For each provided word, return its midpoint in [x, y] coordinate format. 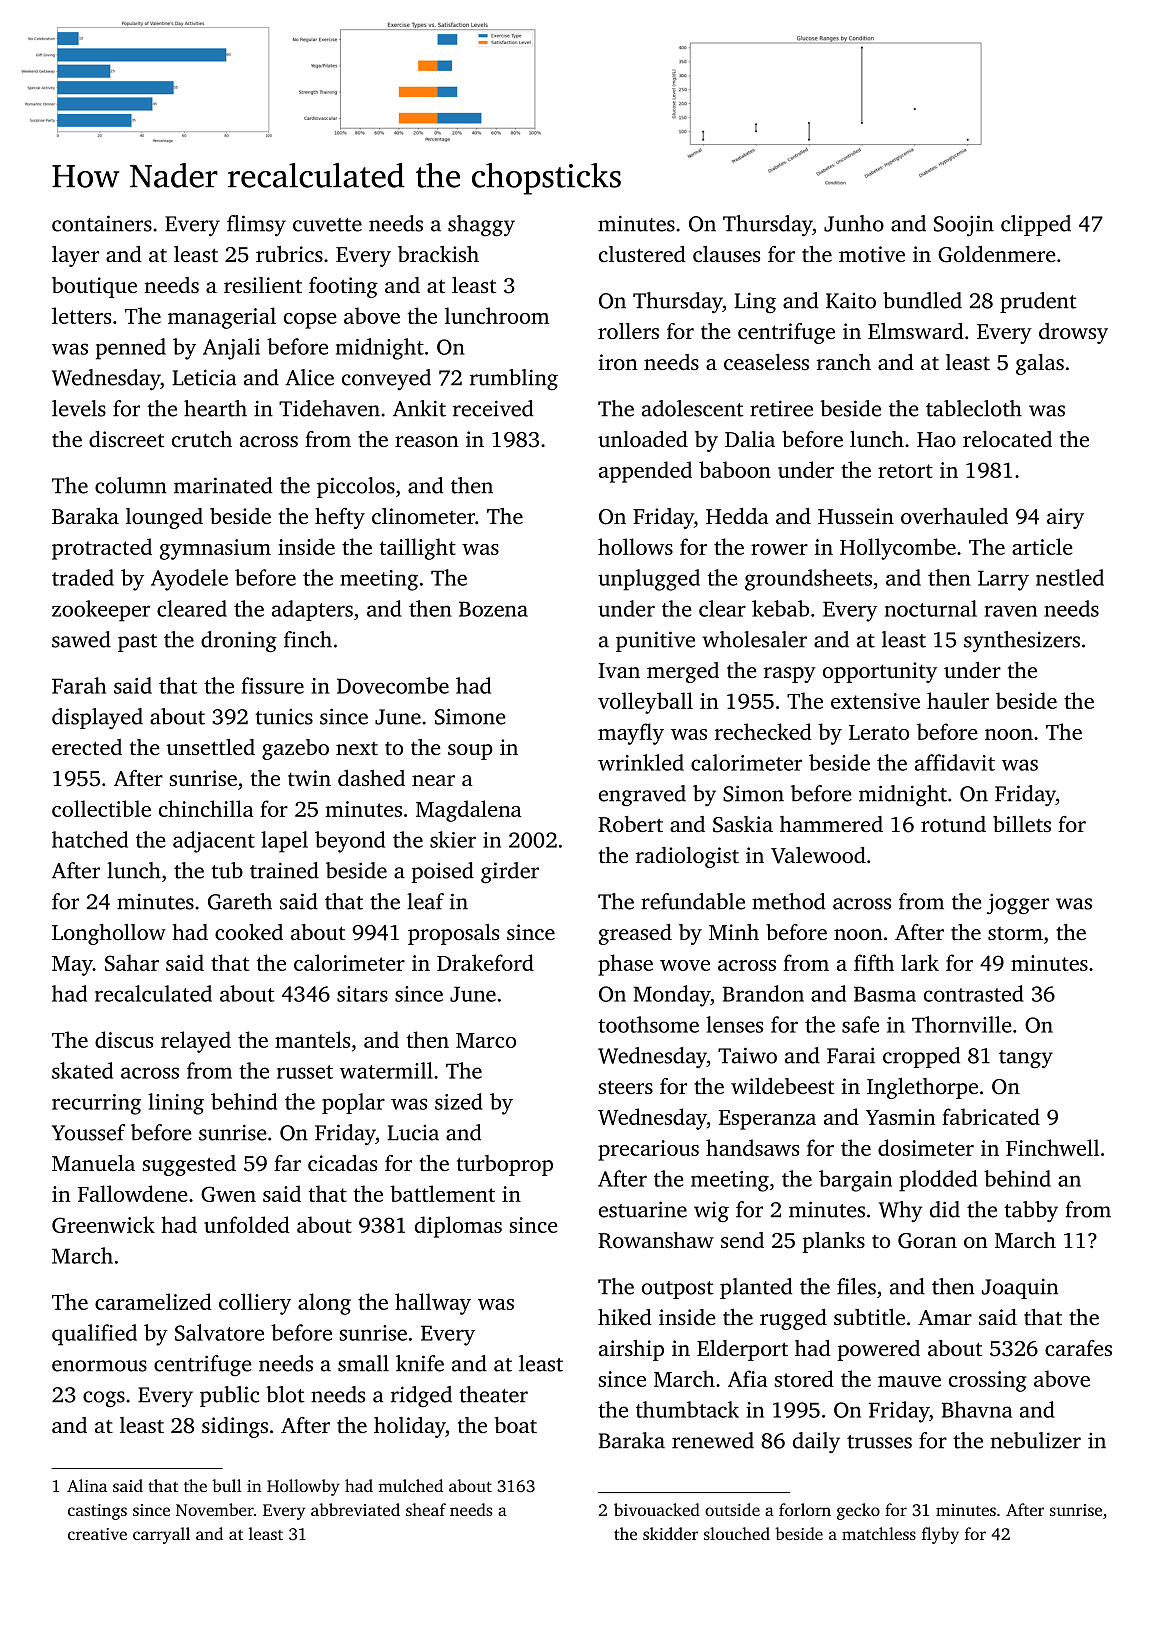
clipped [1036, 225]
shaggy [481, 226]
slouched [737, 1533]
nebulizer [1036, 1440]
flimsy [256, 225]
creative [97, 1534]
